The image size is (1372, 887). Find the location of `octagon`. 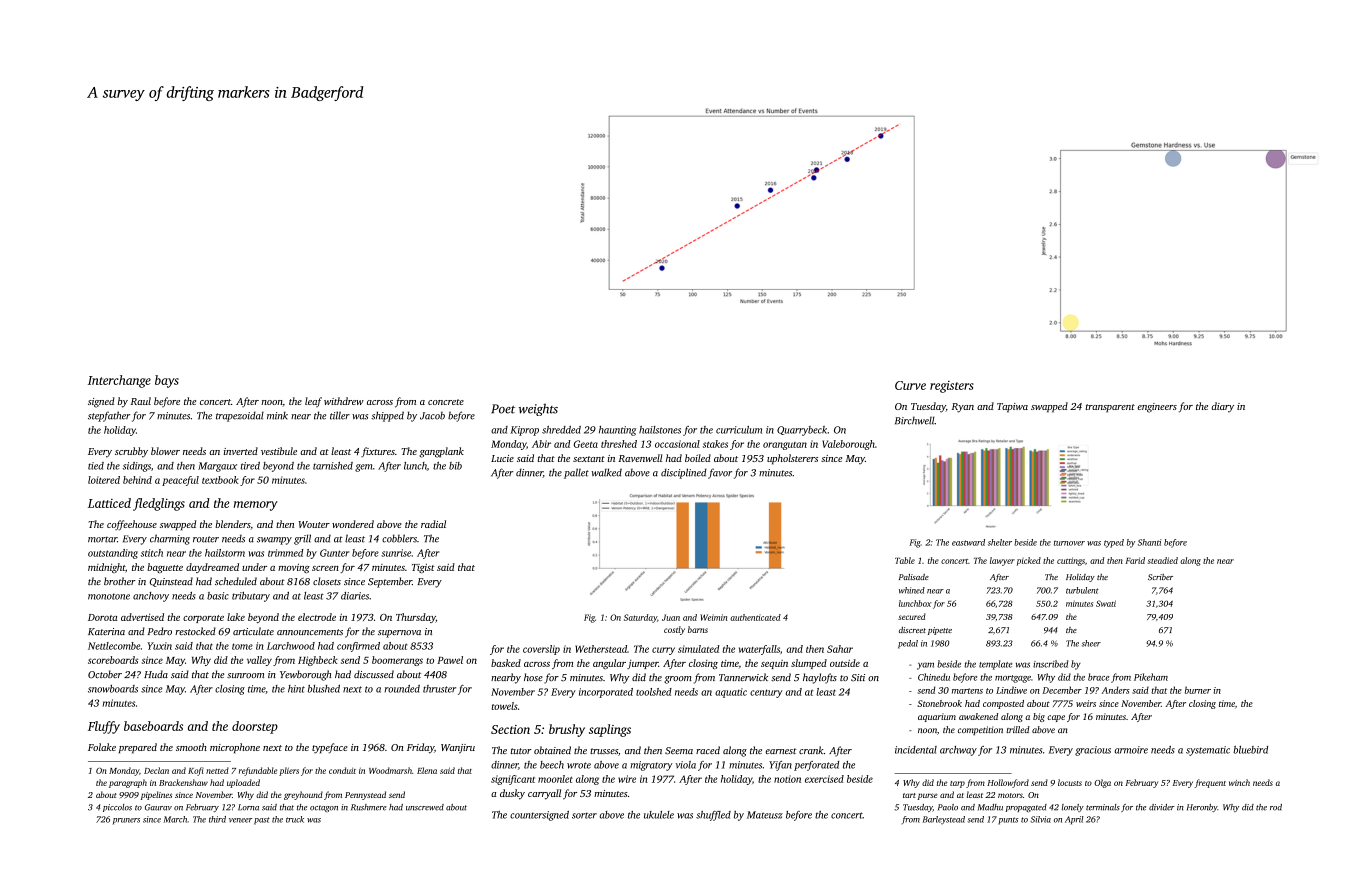

octagon is located at coordinates (324, 808).
